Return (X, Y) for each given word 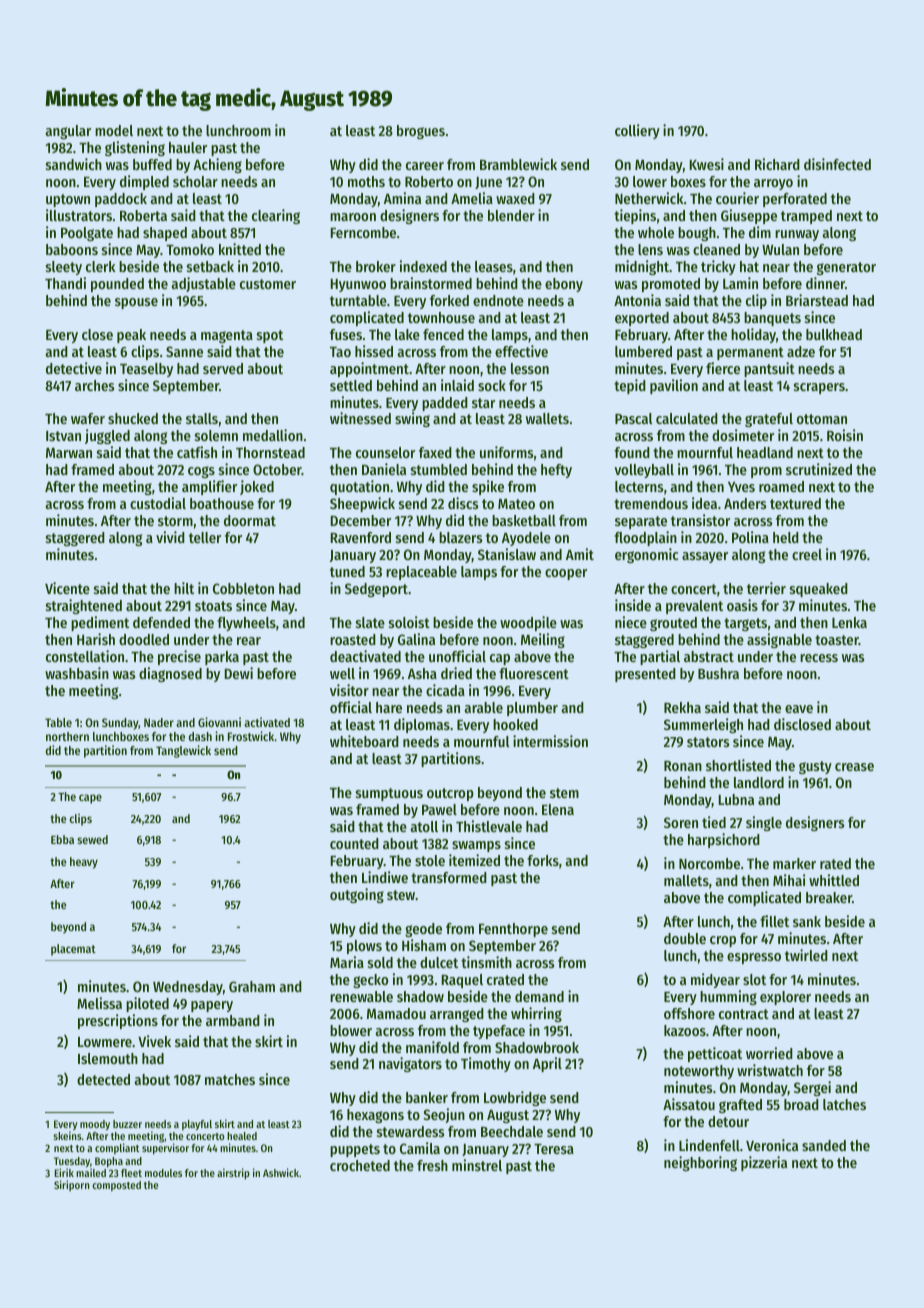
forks (543, 860)
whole (656, 232)
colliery (637, 131)
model (114, 130)
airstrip (233, 1174)
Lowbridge (515, 1098)
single (764, 823)
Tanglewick (183, 751)
